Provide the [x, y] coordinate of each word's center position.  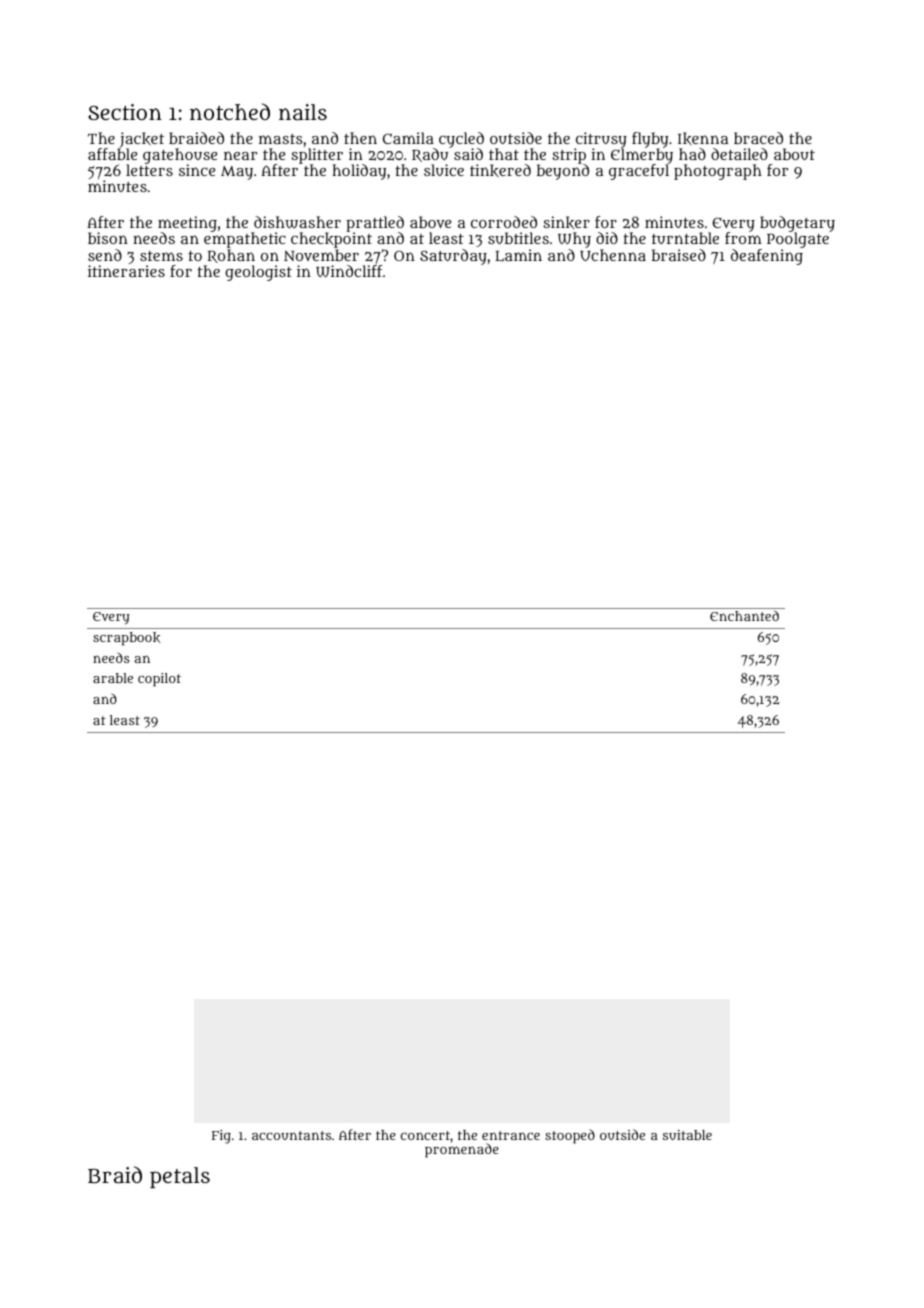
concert [425, 1135]
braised [679, 255]
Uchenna [613, 255]
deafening [767, 257]
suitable [687, 1135]
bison [108, 238]
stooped [570, 1136]
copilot [159, 680]
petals [180, 1177]
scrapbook [126, 639]
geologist [258, 273]
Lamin [518, 255]
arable [113, 678]
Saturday [453, 257]
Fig [221, 1137]
